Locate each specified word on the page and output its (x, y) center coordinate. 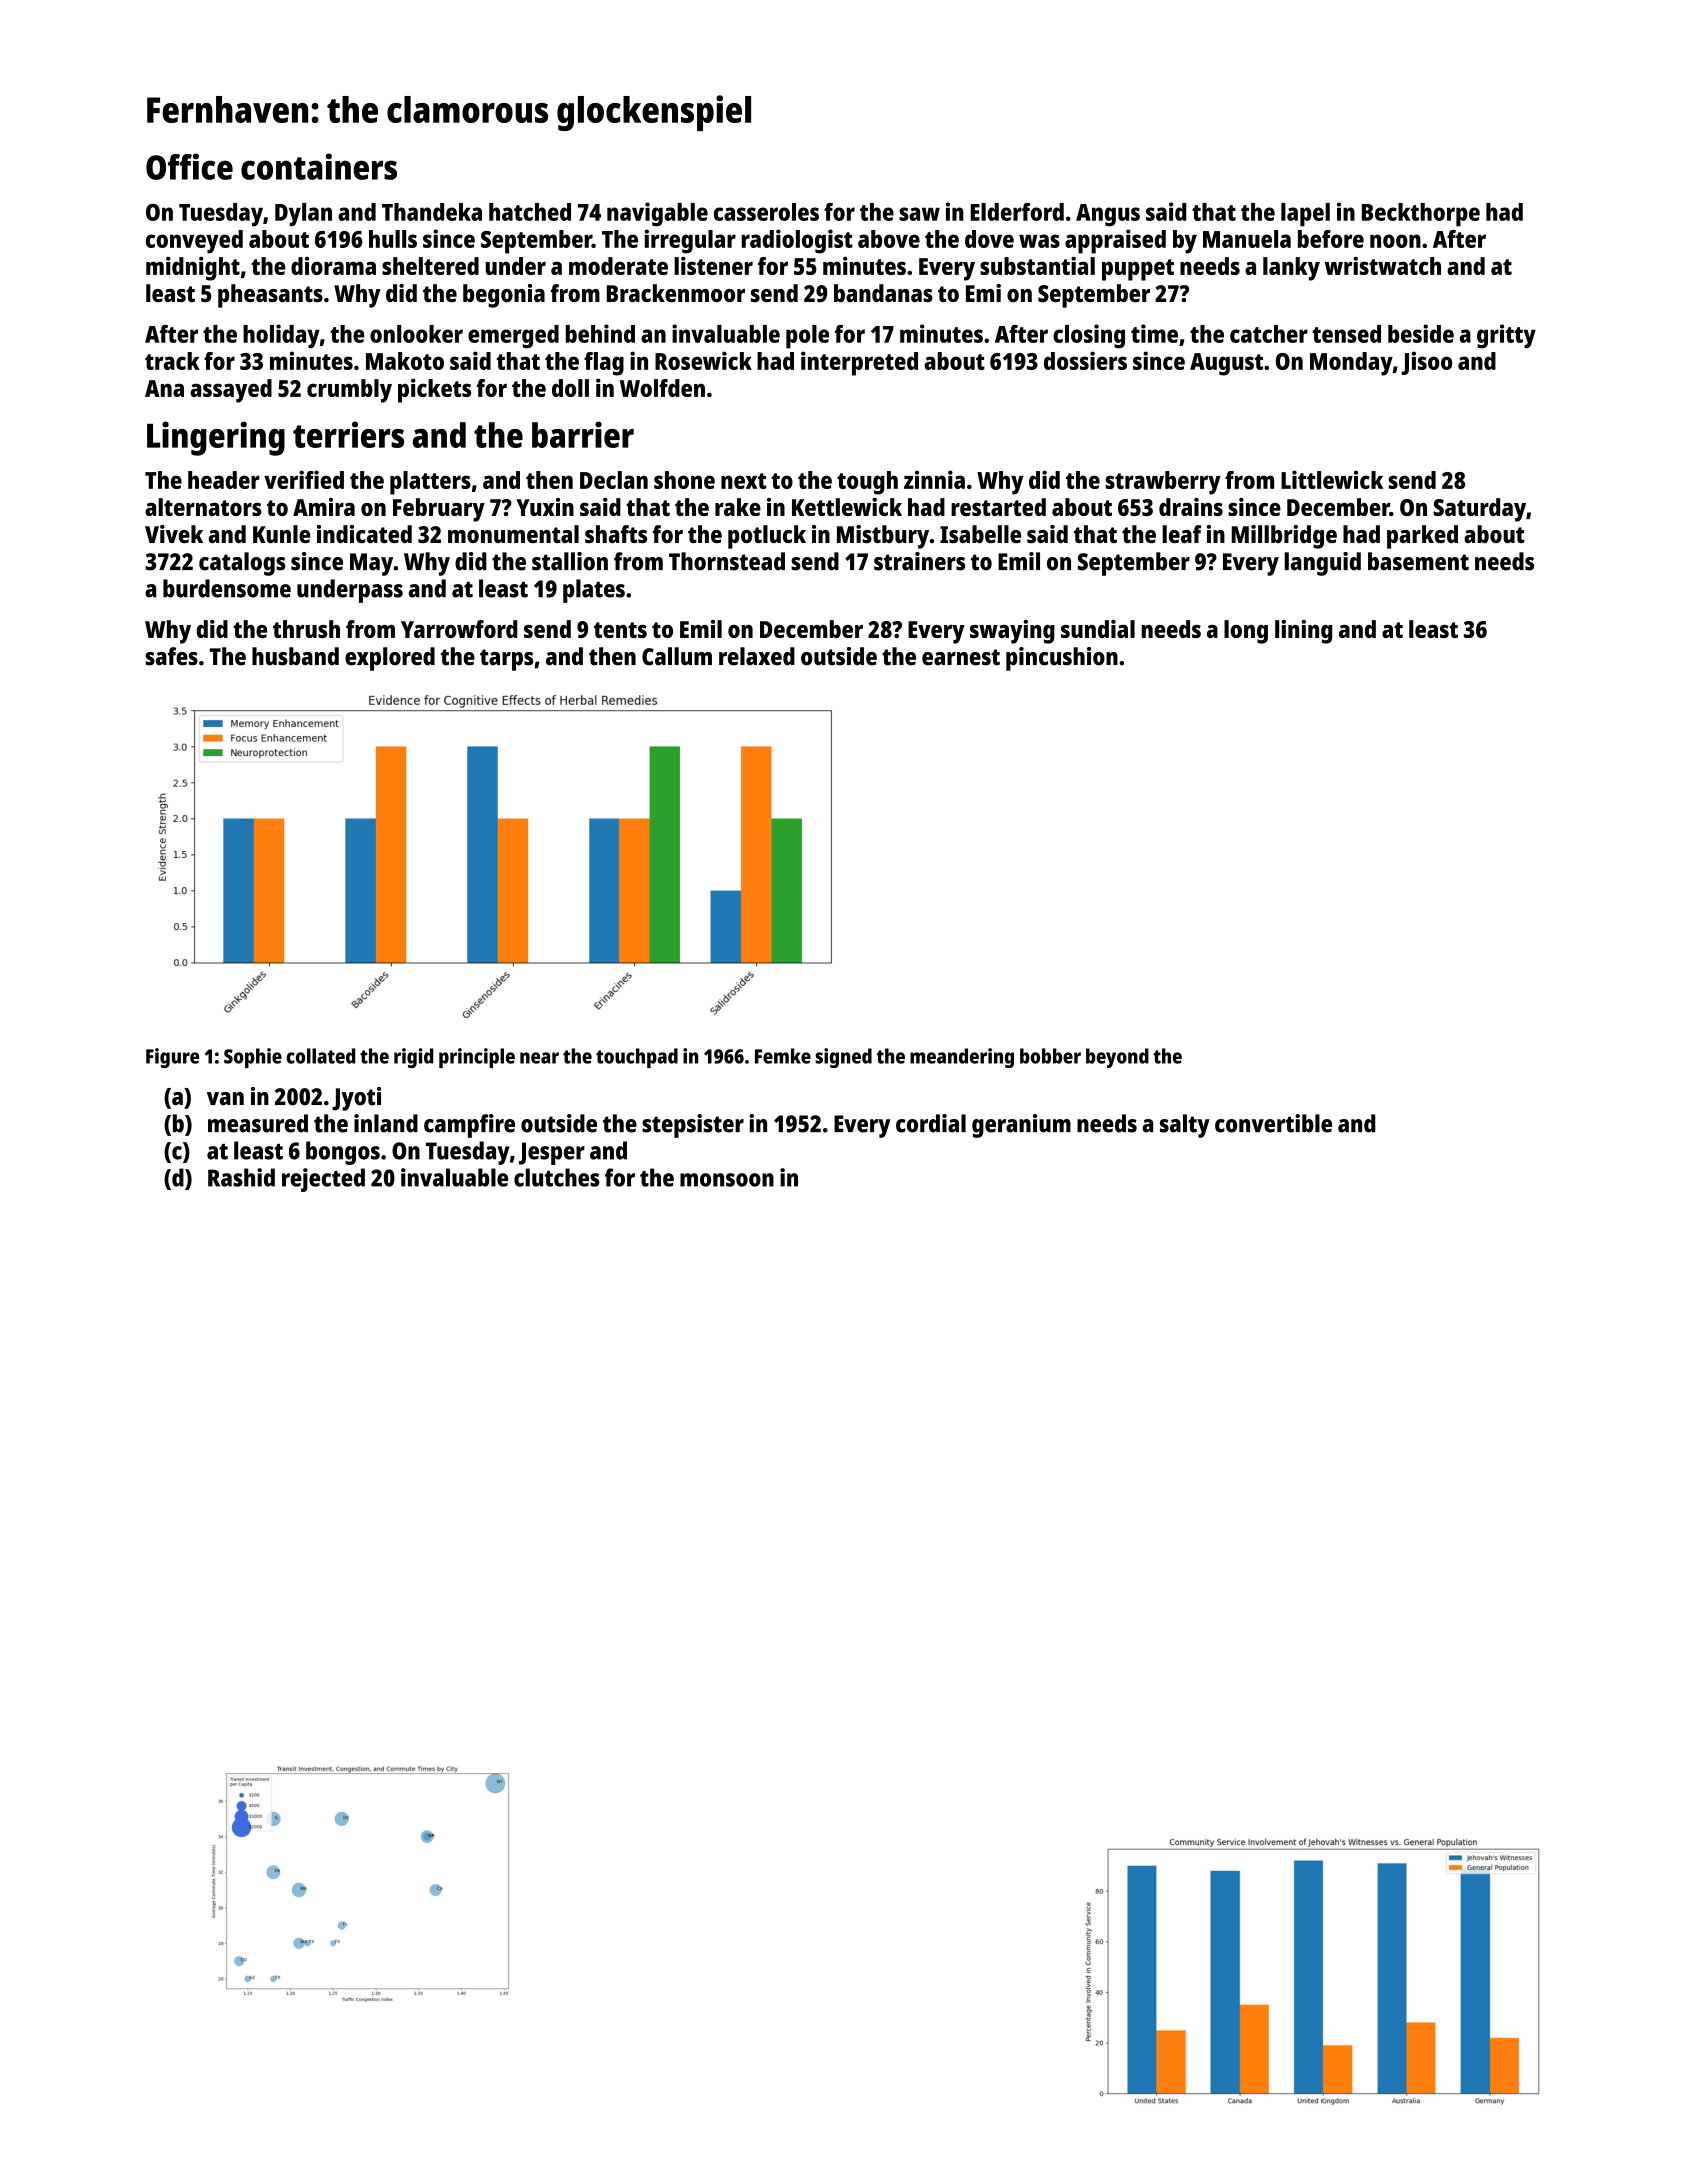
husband (295, 656)
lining (1303, 632)
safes (171, 656)
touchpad (637, 1058)
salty (1185, 1126)
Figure (172, 1058)
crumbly (349, 391)
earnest (961, 657)
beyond (1117, 1058)
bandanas (883, 293)
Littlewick (1332, 479)
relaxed (757, 656)
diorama (333, 266)
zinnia (934, 479)
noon (1395, 241)
